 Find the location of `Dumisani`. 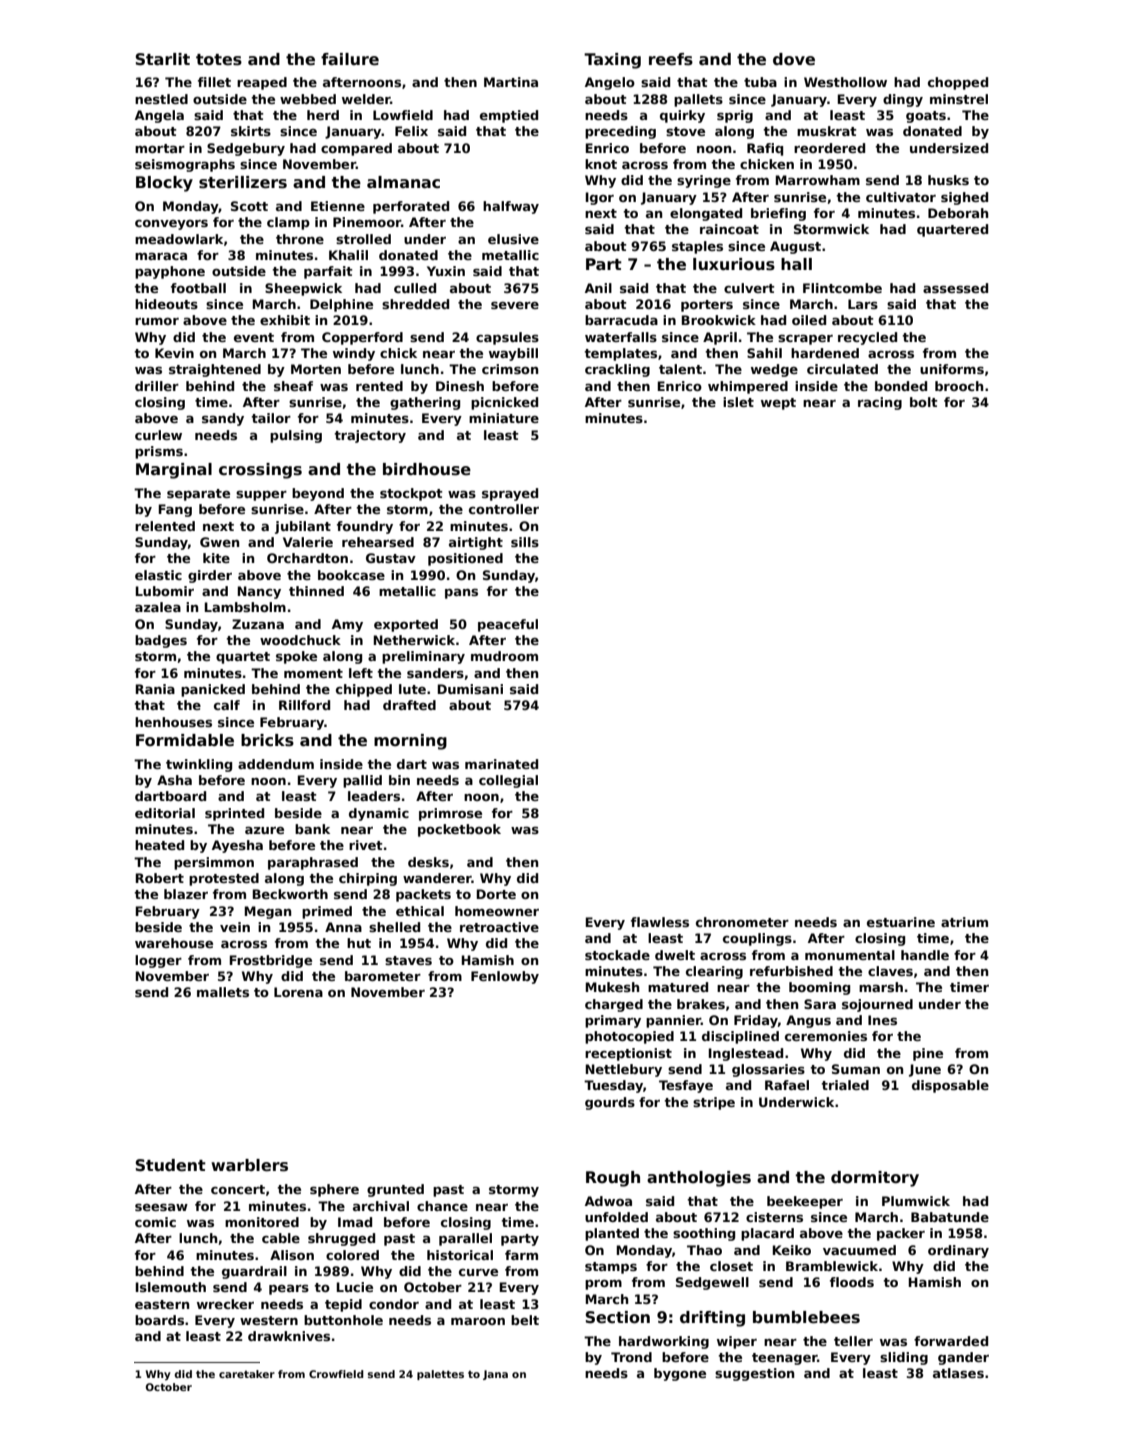

Dumisani is located at coordinates (470, 689).
